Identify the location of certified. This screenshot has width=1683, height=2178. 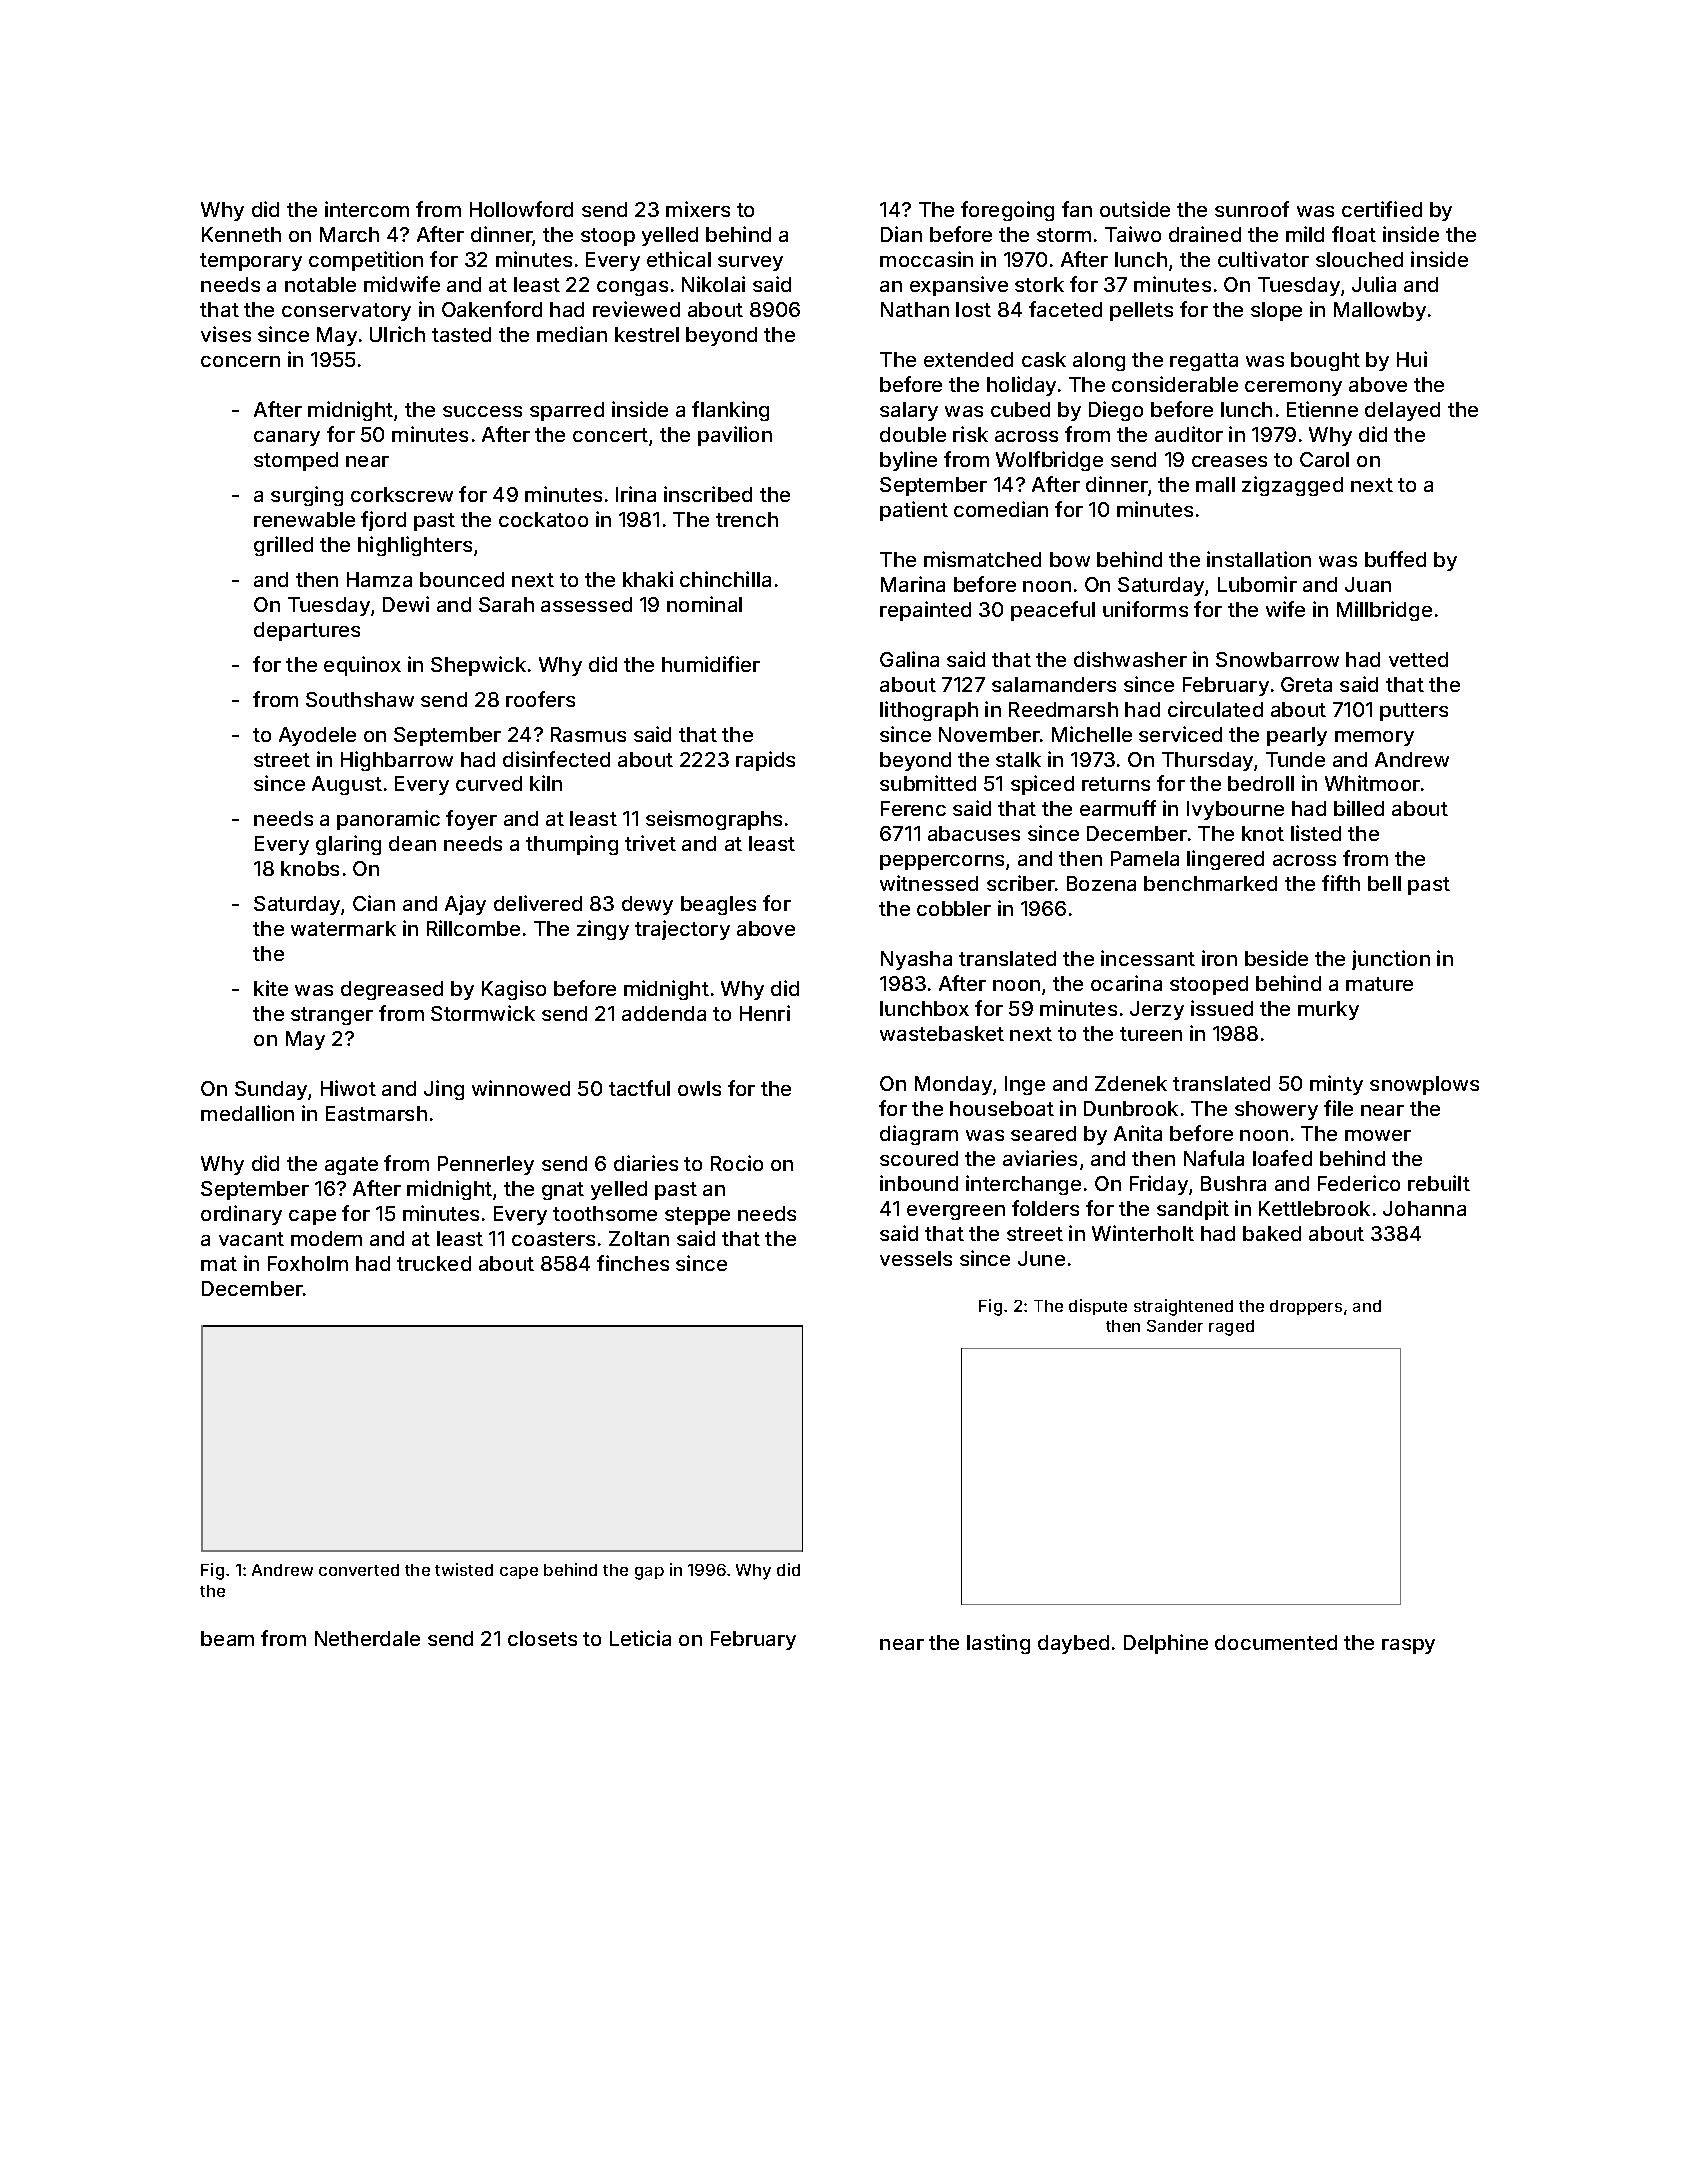
(1382, 209).
